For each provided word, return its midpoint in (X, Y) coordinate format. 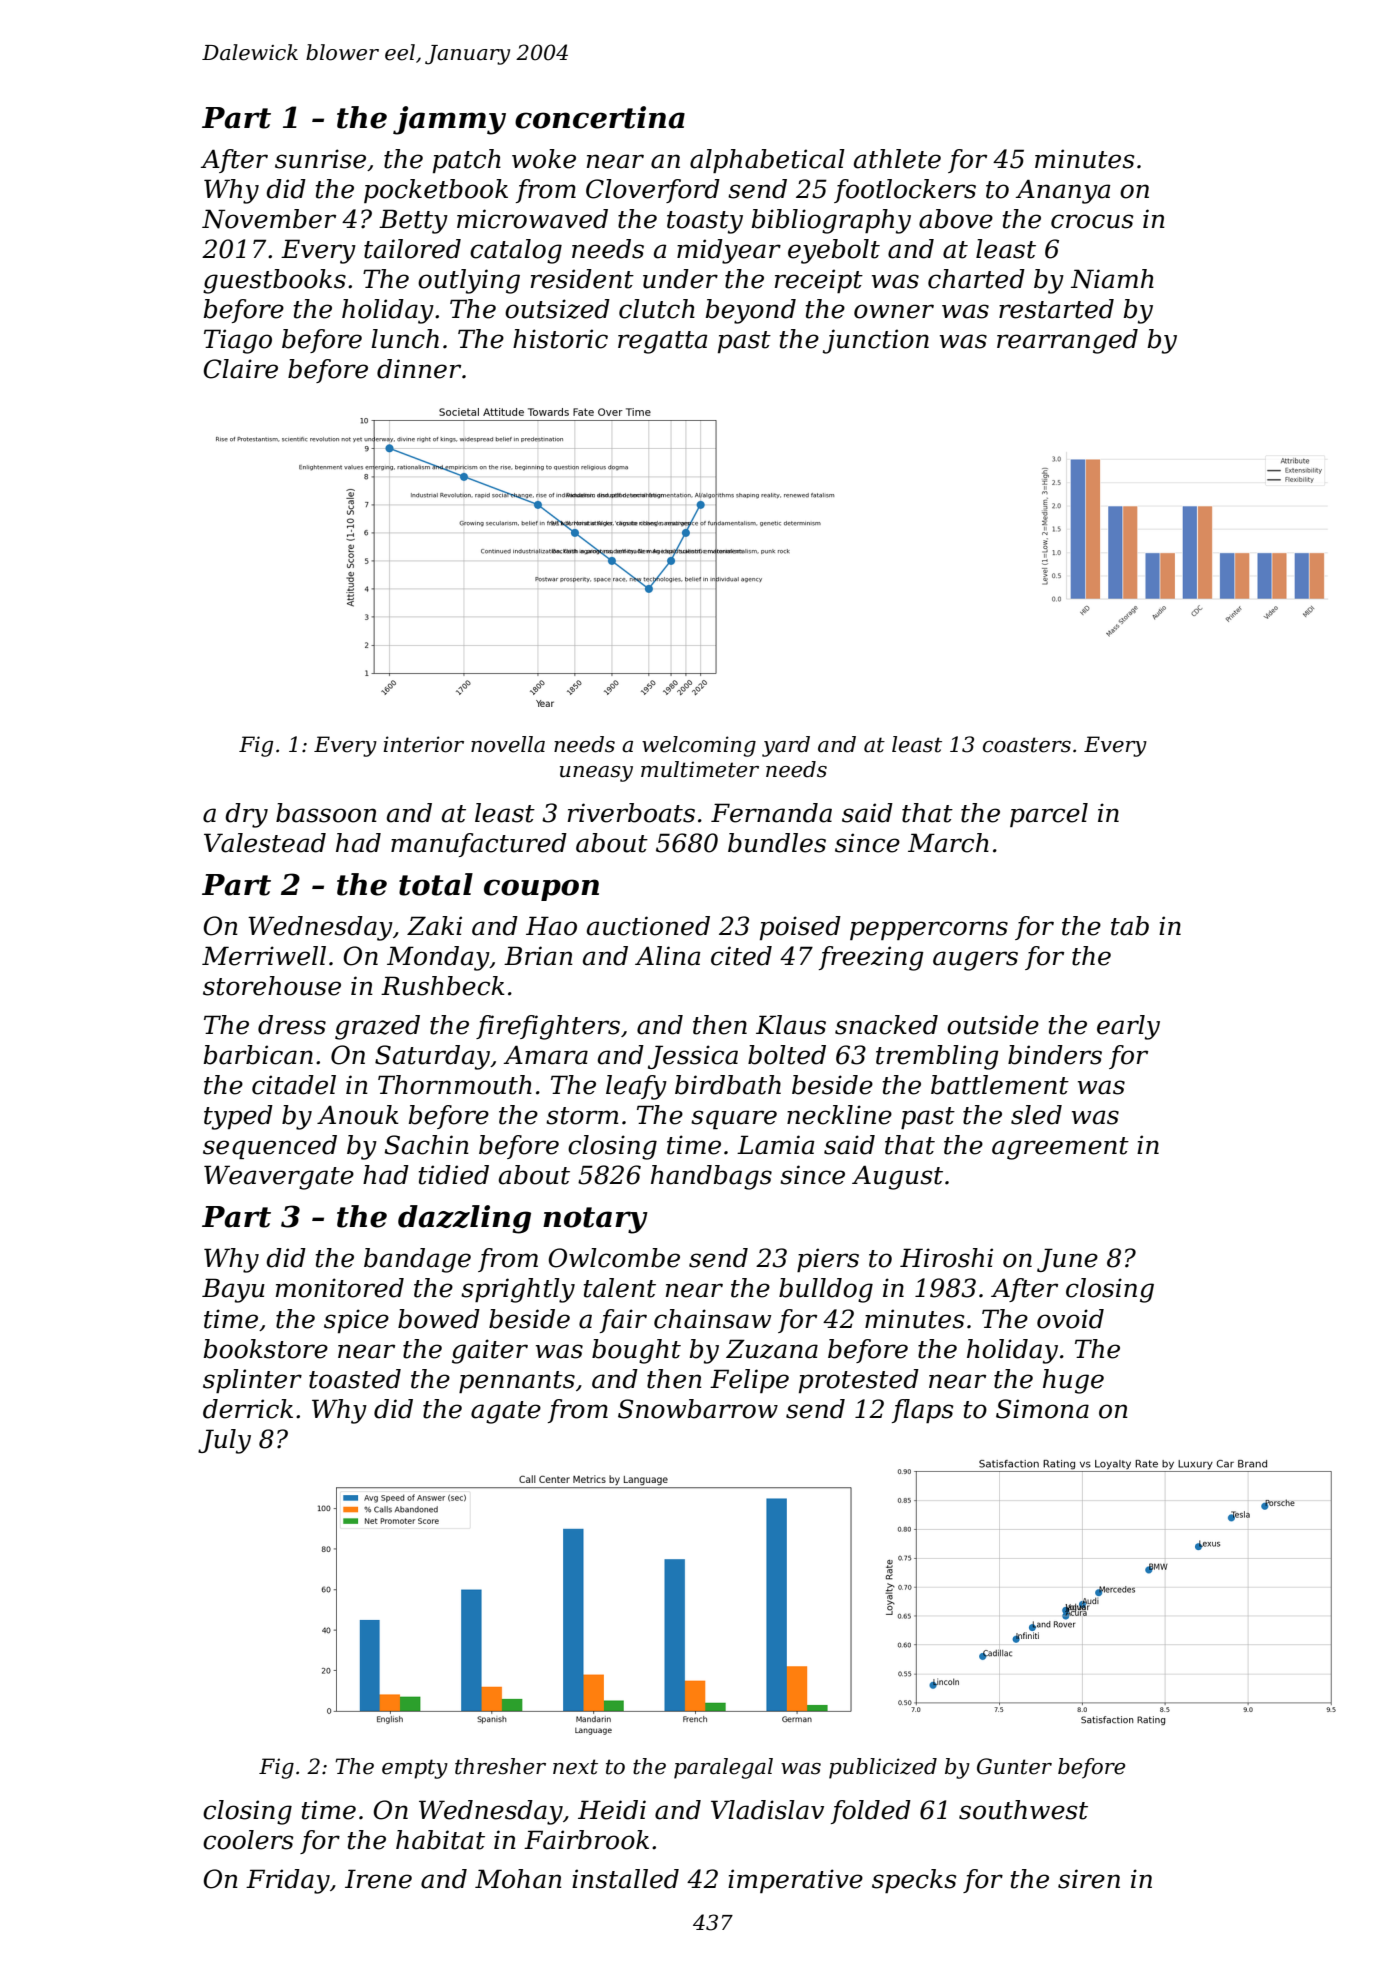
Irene (378, 1879)
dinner (419, 369)
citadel (294, 1085)
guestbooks (274, 281)
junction (876, 341)
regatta (662, 342)
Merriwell (264, 956)
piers (828, 1260)
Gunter (1014, 1766)
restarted (1056, 309)
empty (415, 1769)
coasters (1027, 745)
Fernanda (771, 813)
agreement (1060, 1148)
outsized (557, 309)
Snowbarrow (698, 1409)
